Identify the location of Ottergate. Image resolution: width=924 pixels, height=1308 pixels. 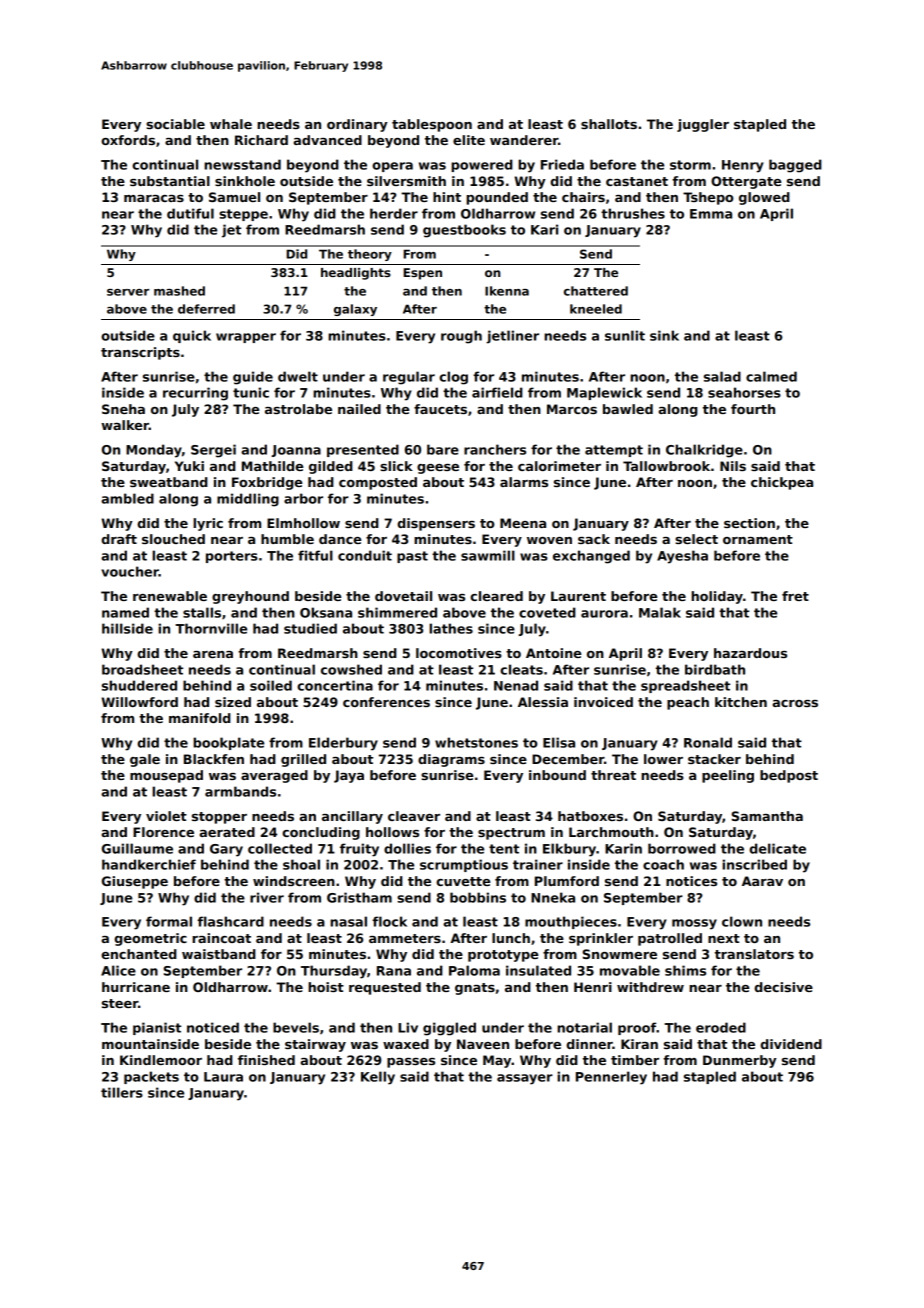
(746, 182).
